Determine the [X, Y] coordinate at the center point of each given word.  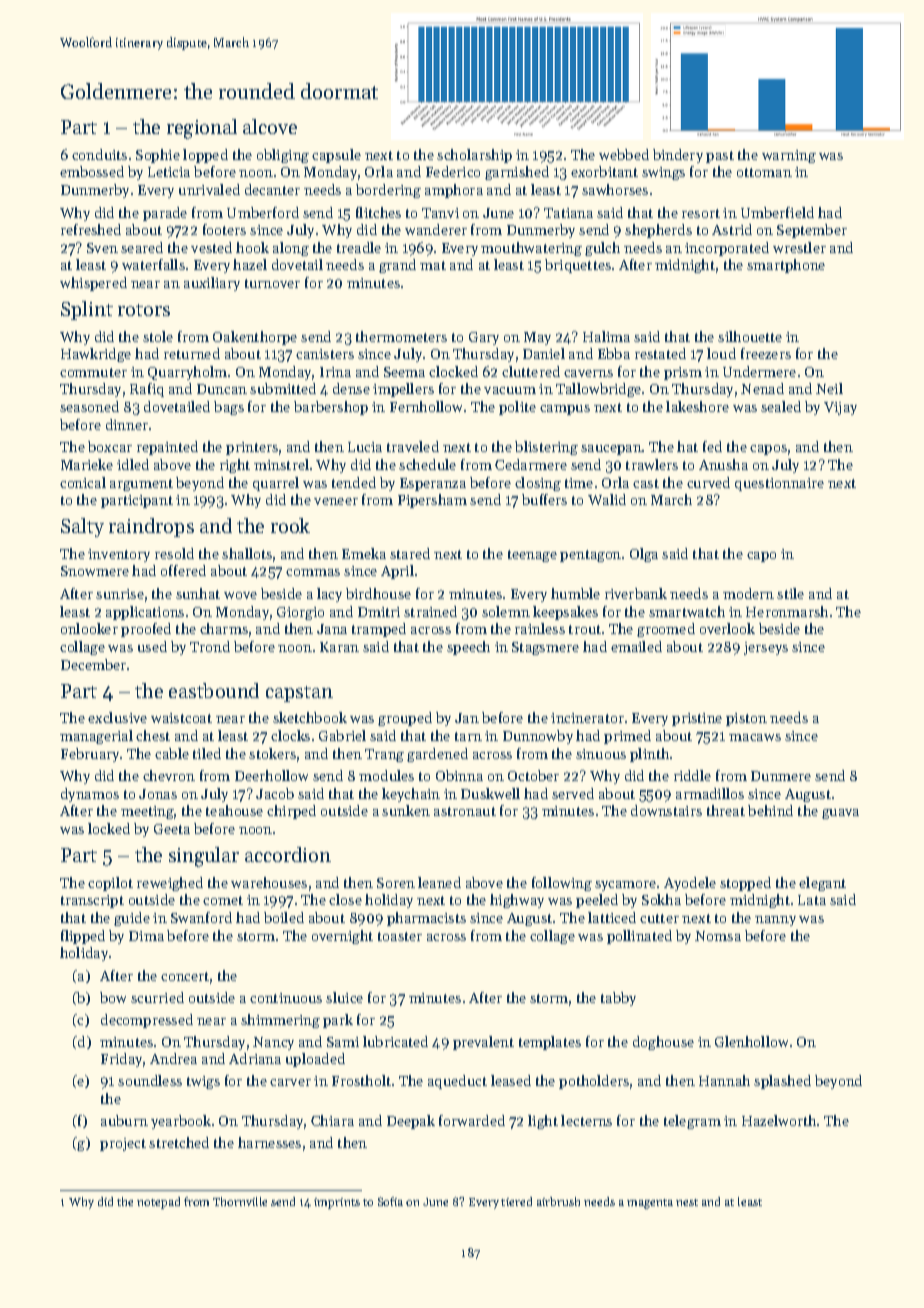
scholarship [474, 156]
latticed [612, 917]
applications [145, 613]
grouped [405, 719]
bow [113, 997]
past [720, 157]
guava [840, 814]
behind [770, 810]
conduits [99, 154]
